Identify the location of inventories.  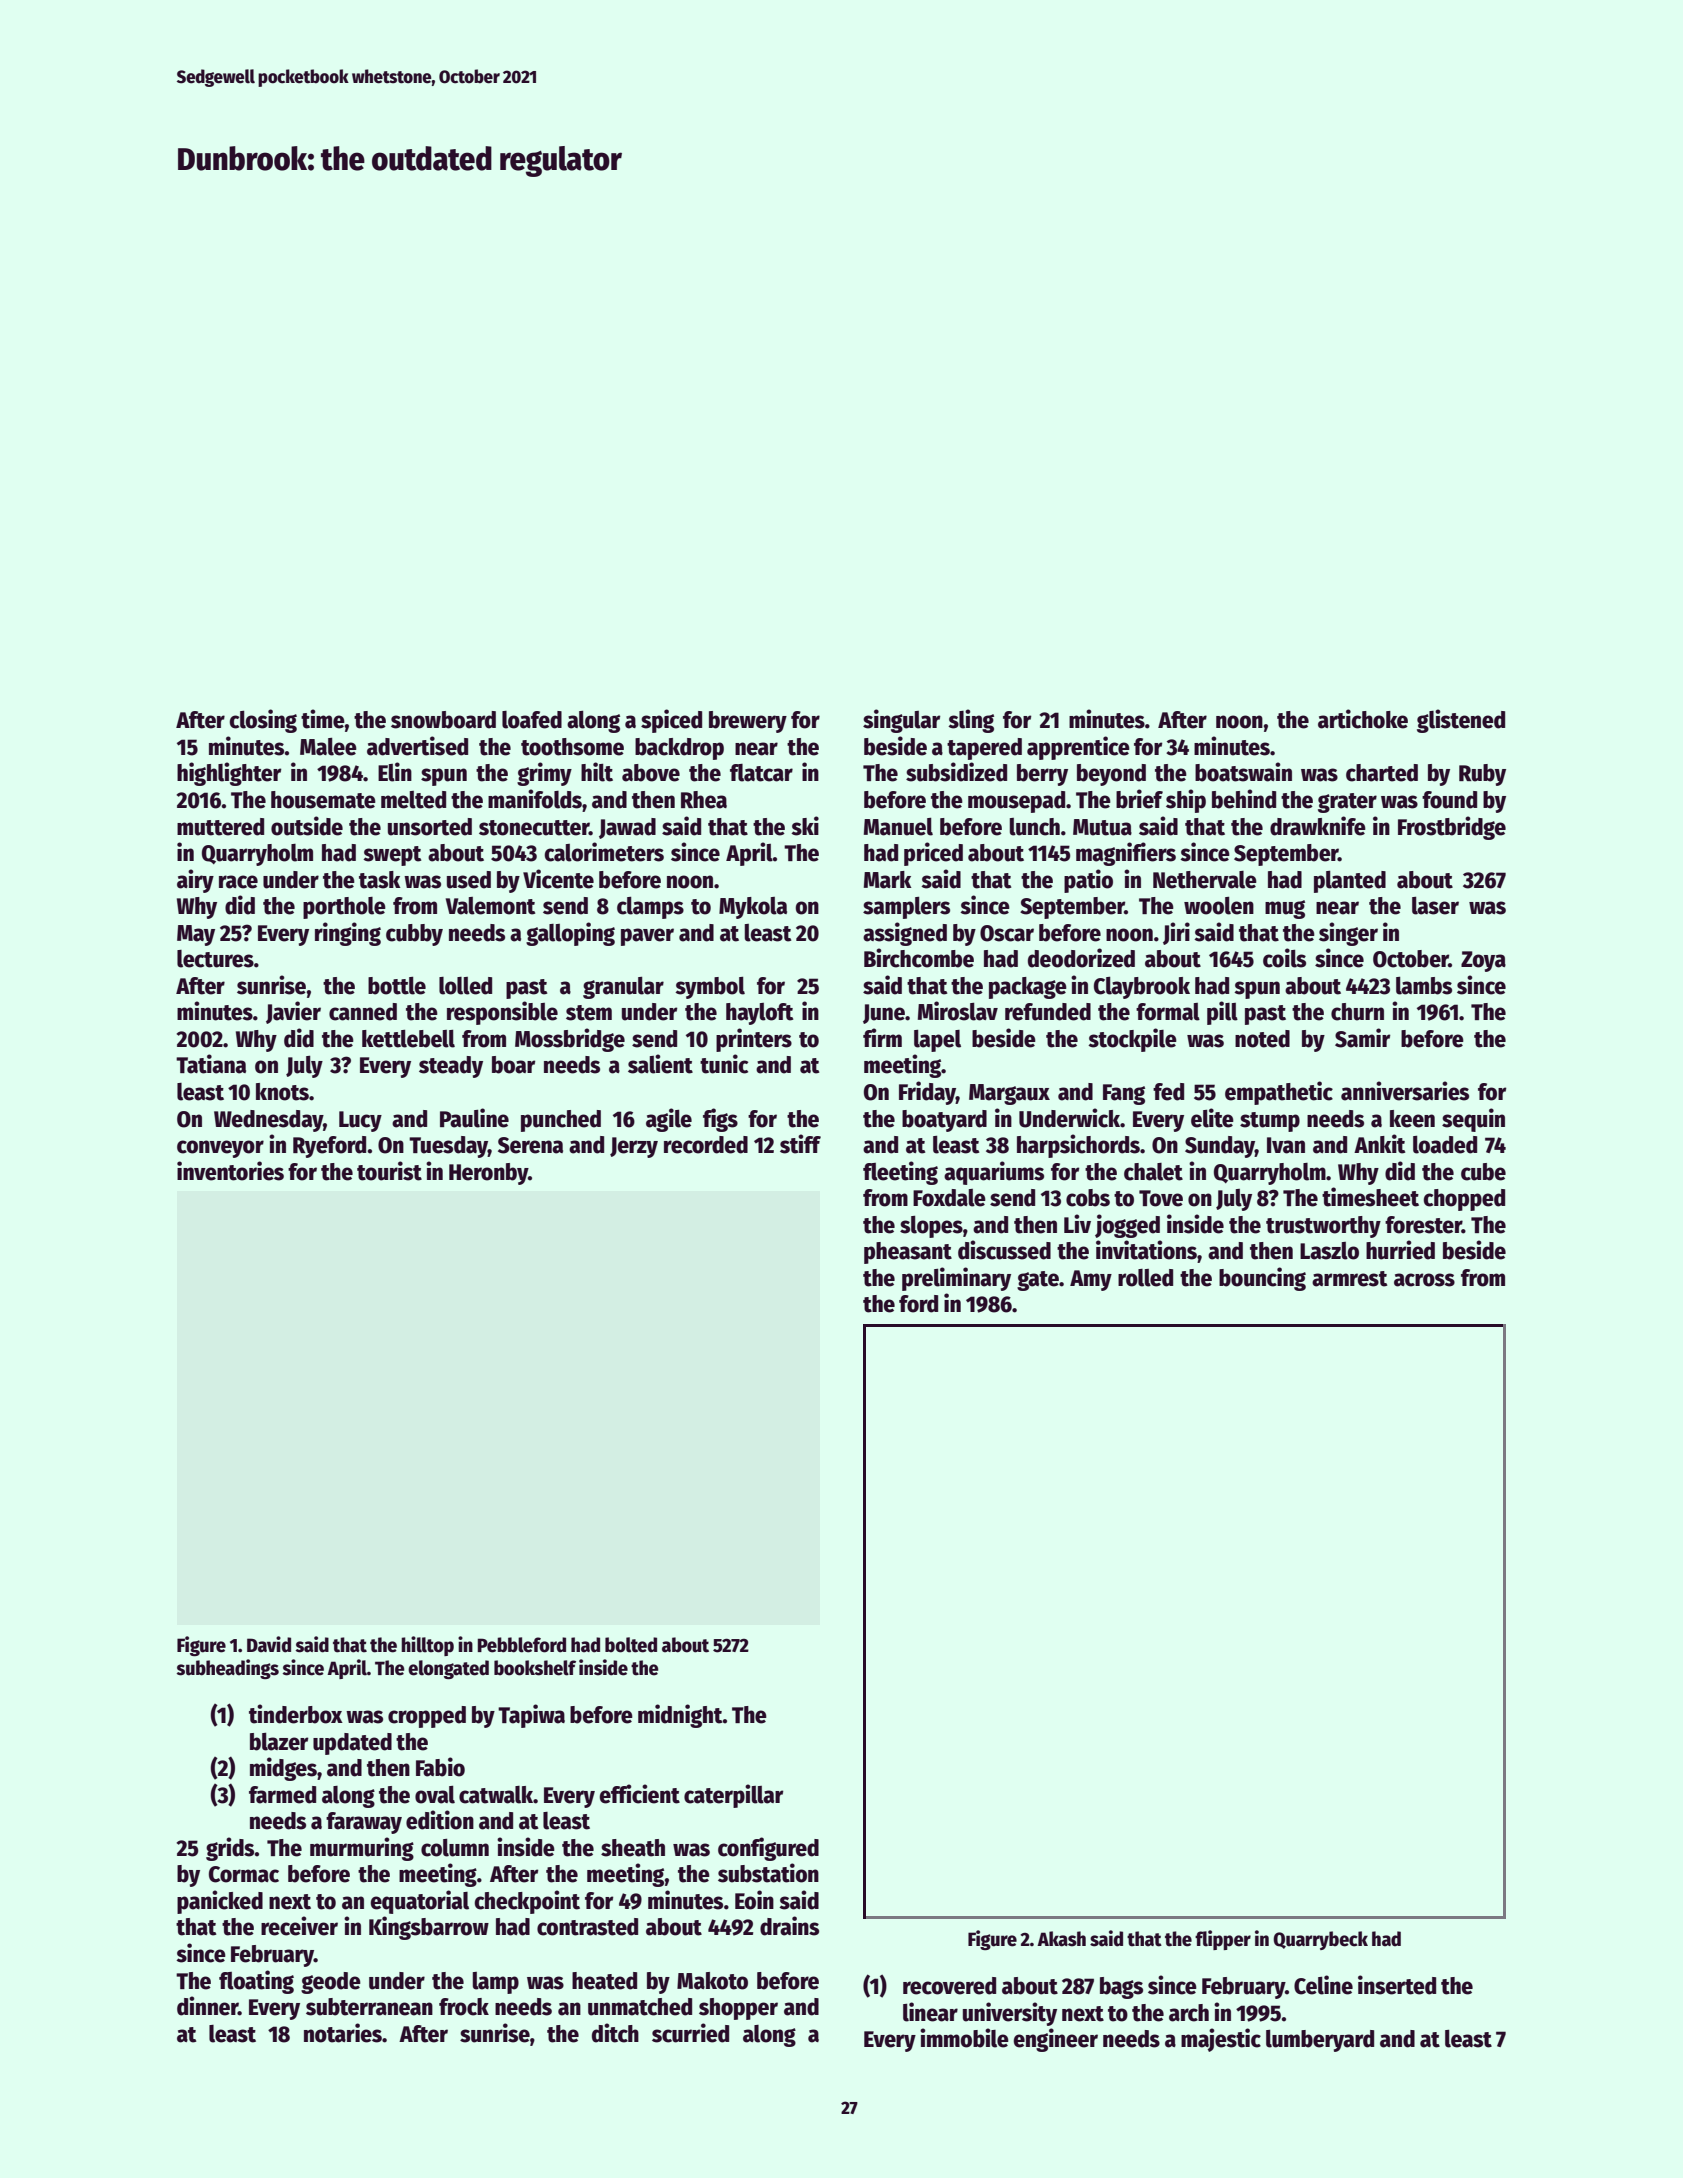
(230, 1171).
